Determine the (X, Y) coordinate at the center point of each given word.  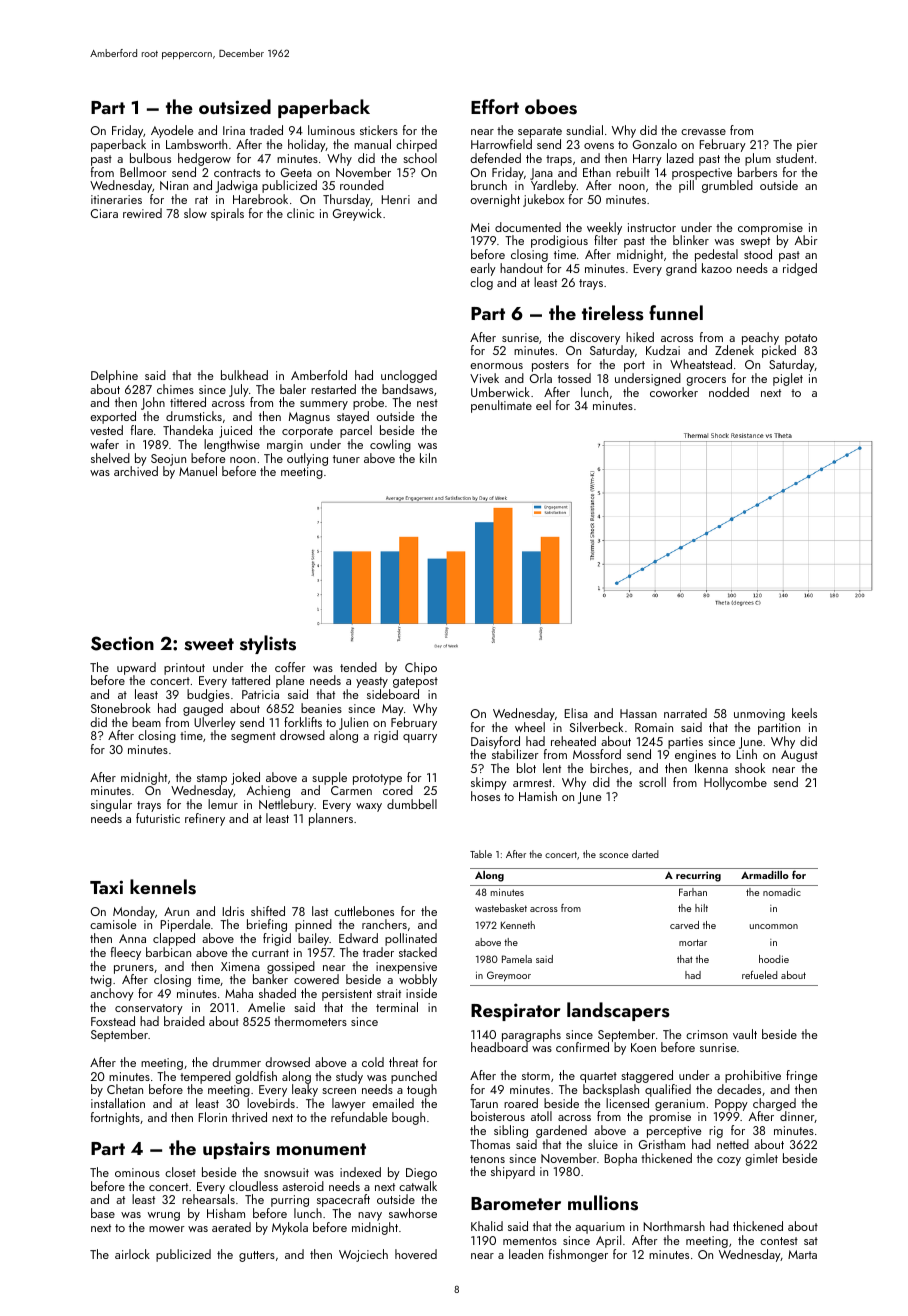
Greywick (357, 214)
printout (184, 669)
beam (146, 722)
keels (804, 713)
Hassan (638, 713)
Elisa (576, 713)
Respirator (516, 1012)
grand (681, 269)
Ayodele (172, 131)
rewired (142, 213)
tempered (205, 1077)
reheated (573, 741)
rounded (362, 185)
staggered (647, 1076)
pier (807, 146)
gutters (257, 1256)
